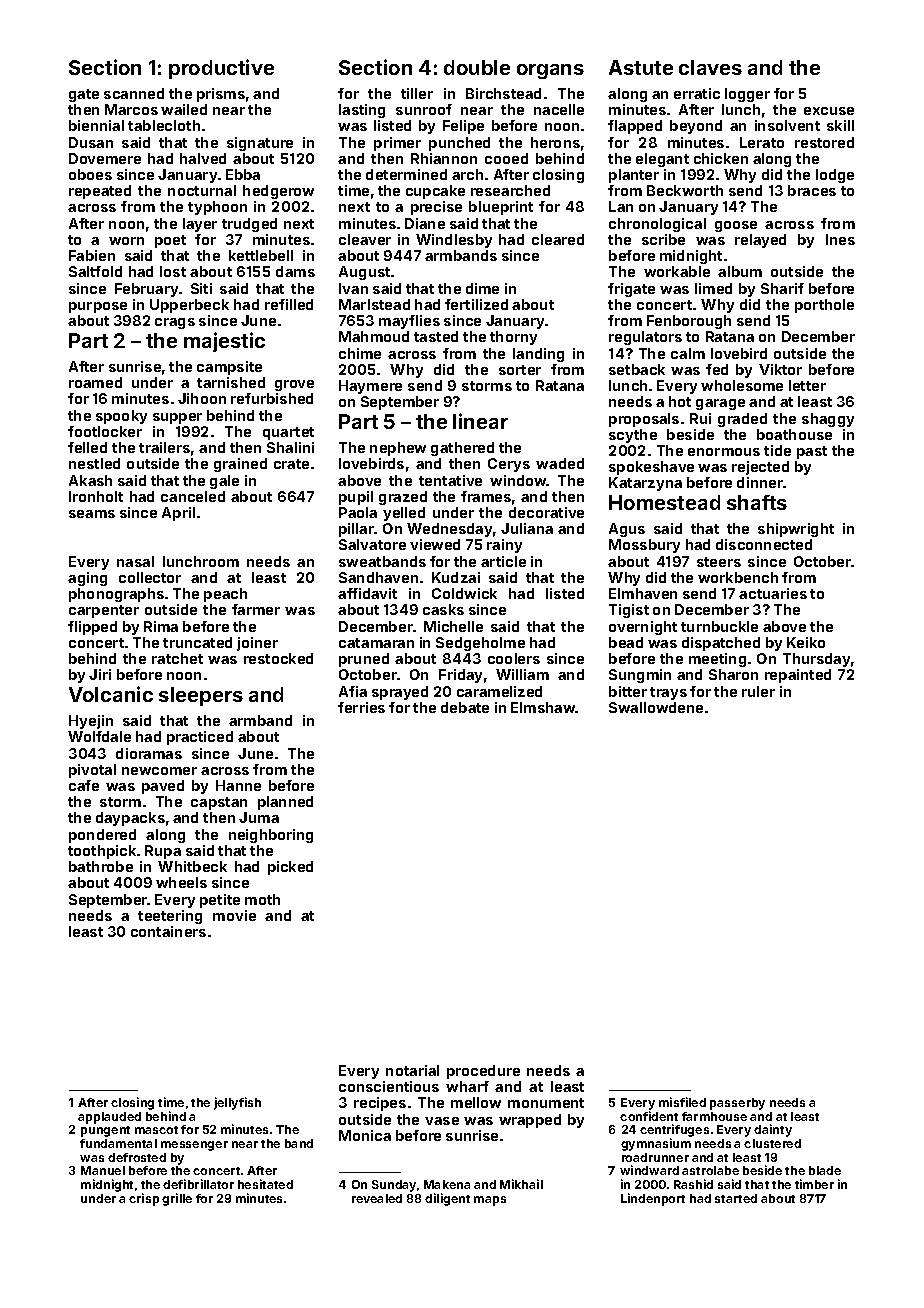 Image resolution: width=924 pixels, height=1308 pixels. I want to click on maps, so click(490, 1201).
